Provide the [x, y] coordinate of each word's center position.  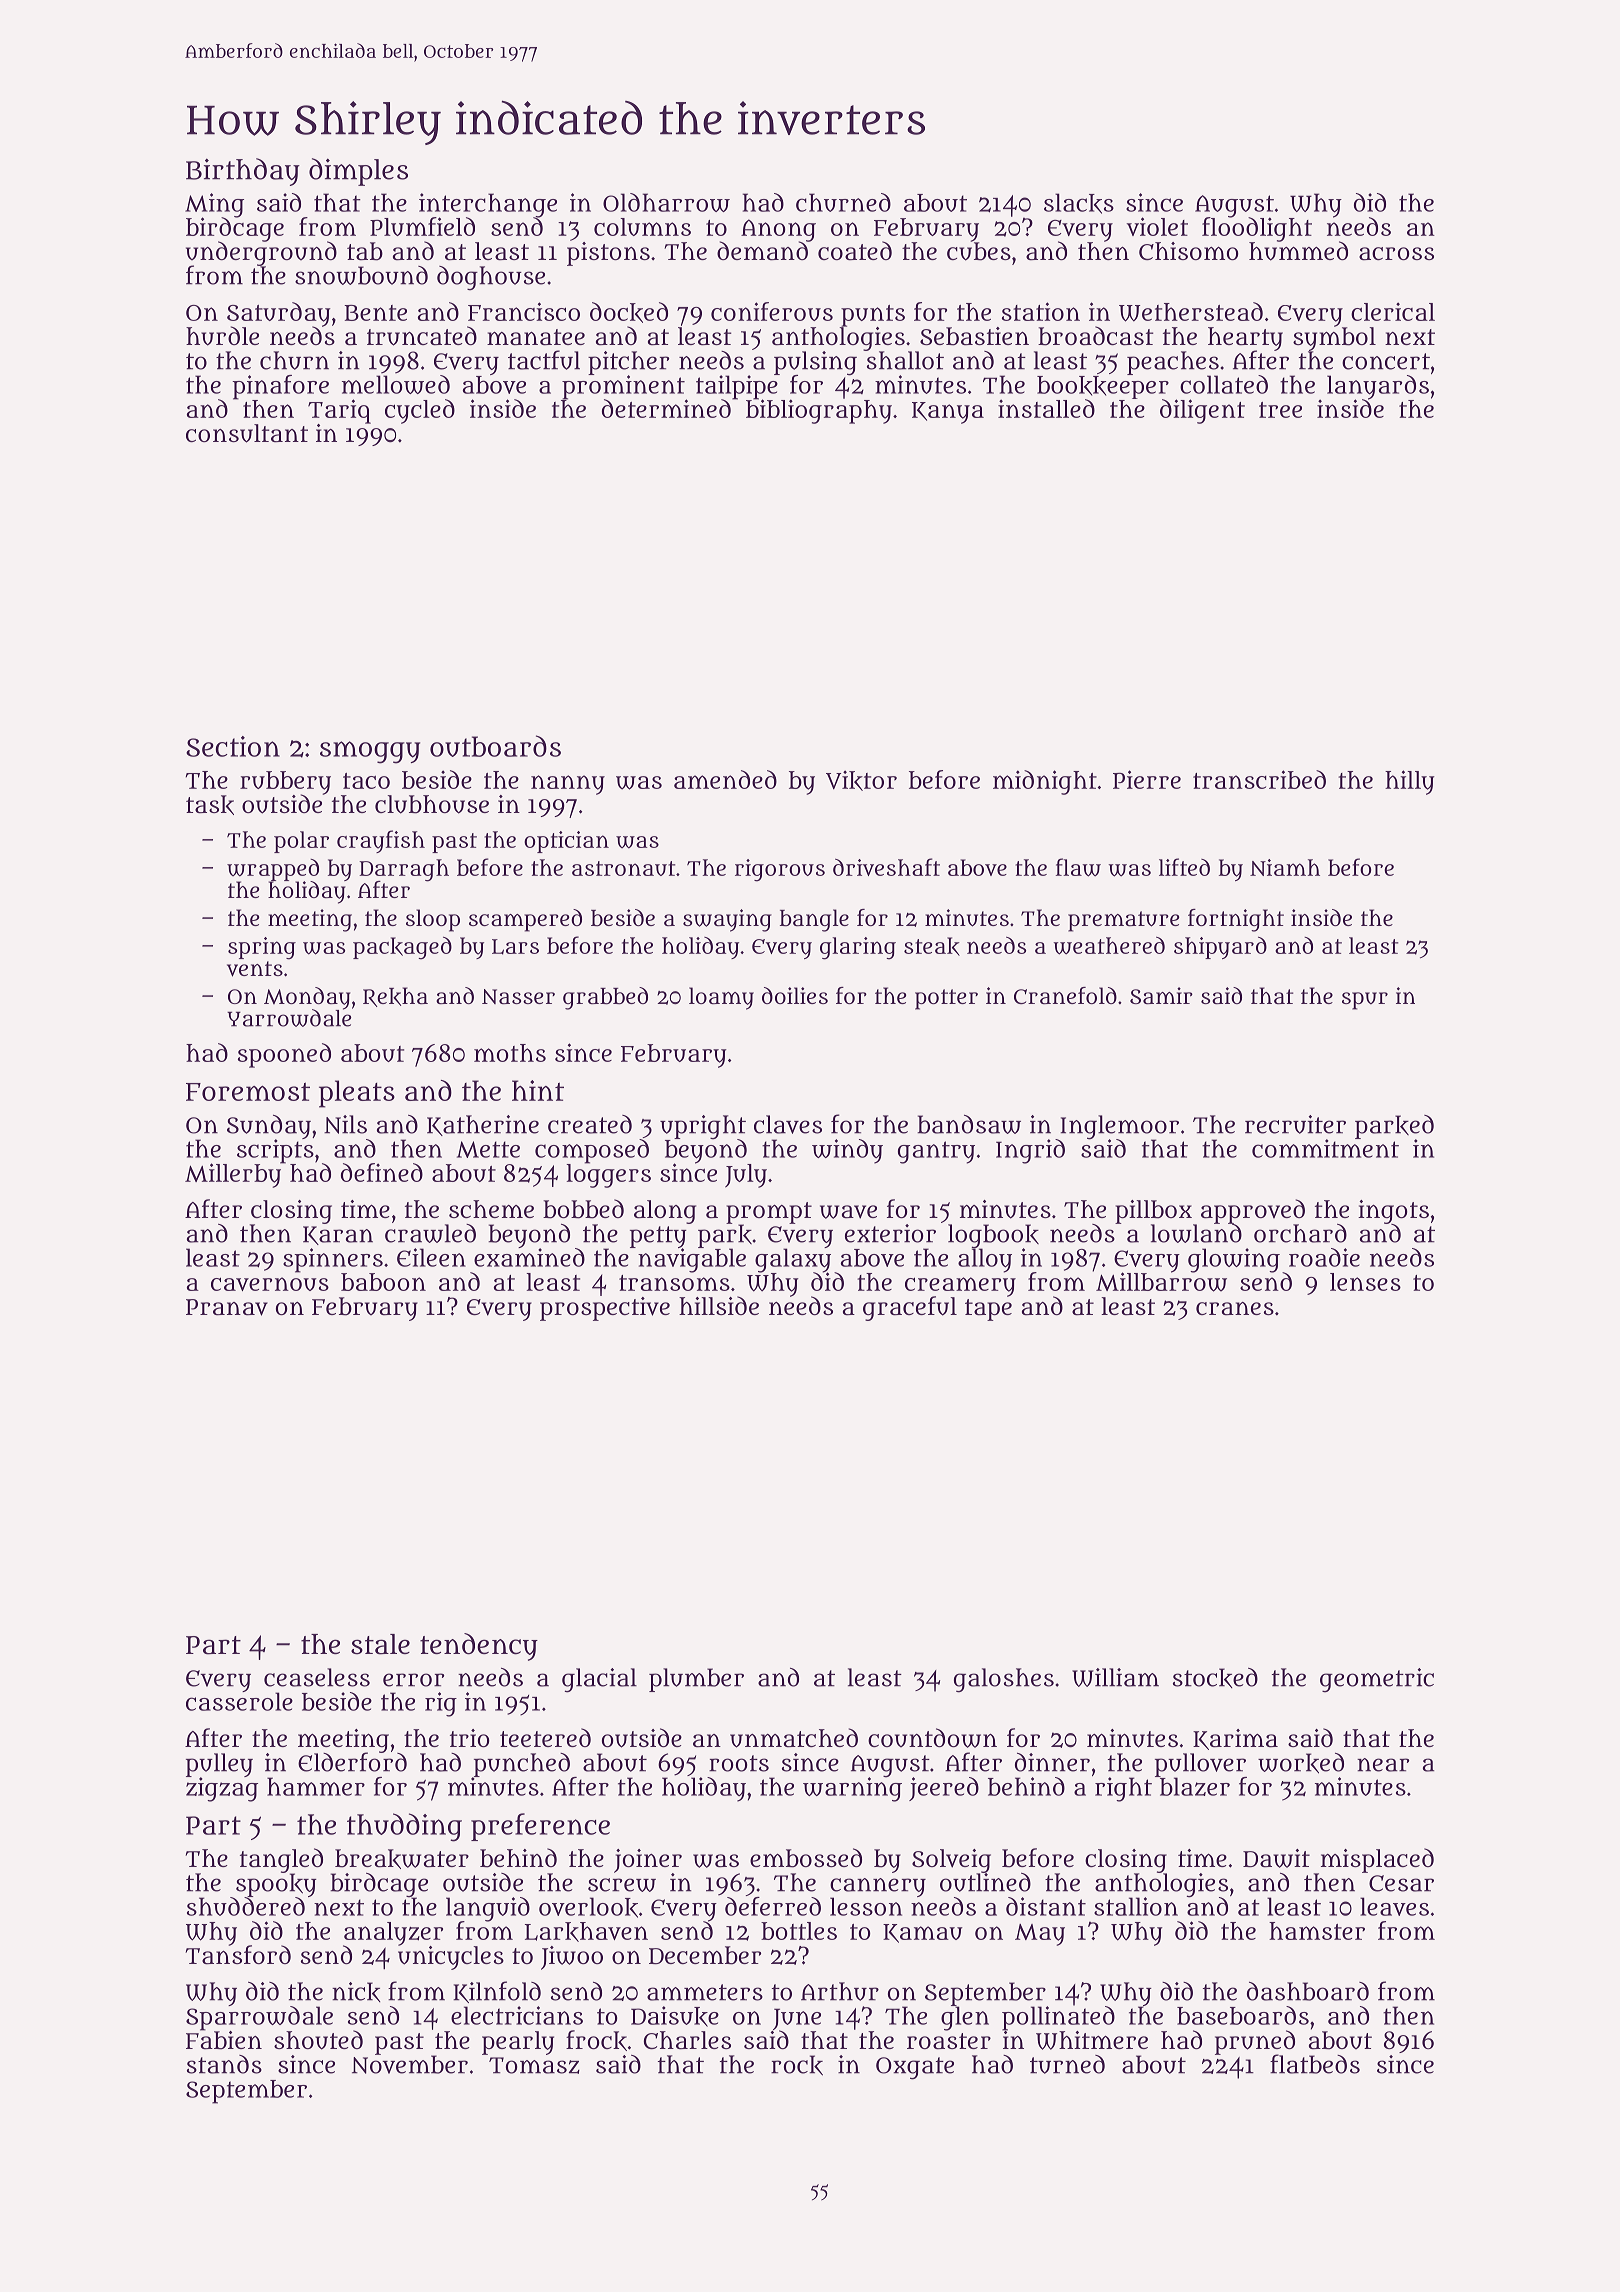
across [1396, 253]
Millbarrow [1161, 1282]
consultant [247, 433]
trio [470, 1738]
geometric [1377, 1680]
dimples [358, 172]
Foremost [248, 1091]
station [1041, 311]
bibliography [819, 411]
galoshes [1004, 1680]
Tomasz [534, 2065]
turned [1067, 2064]
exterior [890, 1233]
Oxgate [915, 2068]
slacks [1079, 203]
